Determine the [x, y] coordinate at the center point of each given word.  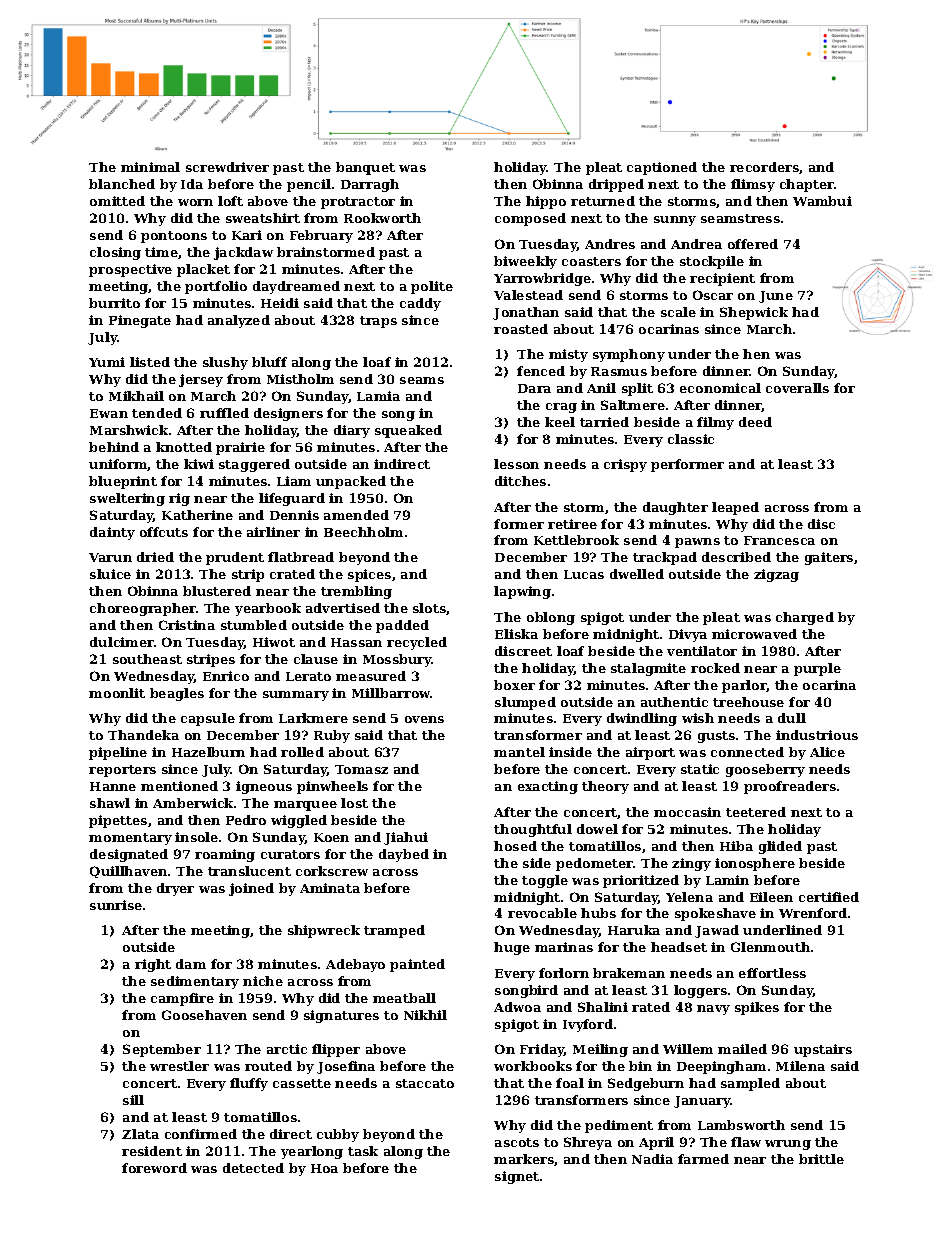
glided [780, 847]
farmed [703, 1159]
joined [251, 889]
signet [517, 1177]
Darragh [370, 185]
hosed [515, 846]
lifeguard [292, 499]
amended [356, 515]
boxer [514, 685]
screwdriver [227, 167]
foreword [154, 1168]
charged [805, 618]
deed [755, 422]
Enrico [226, 676]
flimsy [753, 185]
